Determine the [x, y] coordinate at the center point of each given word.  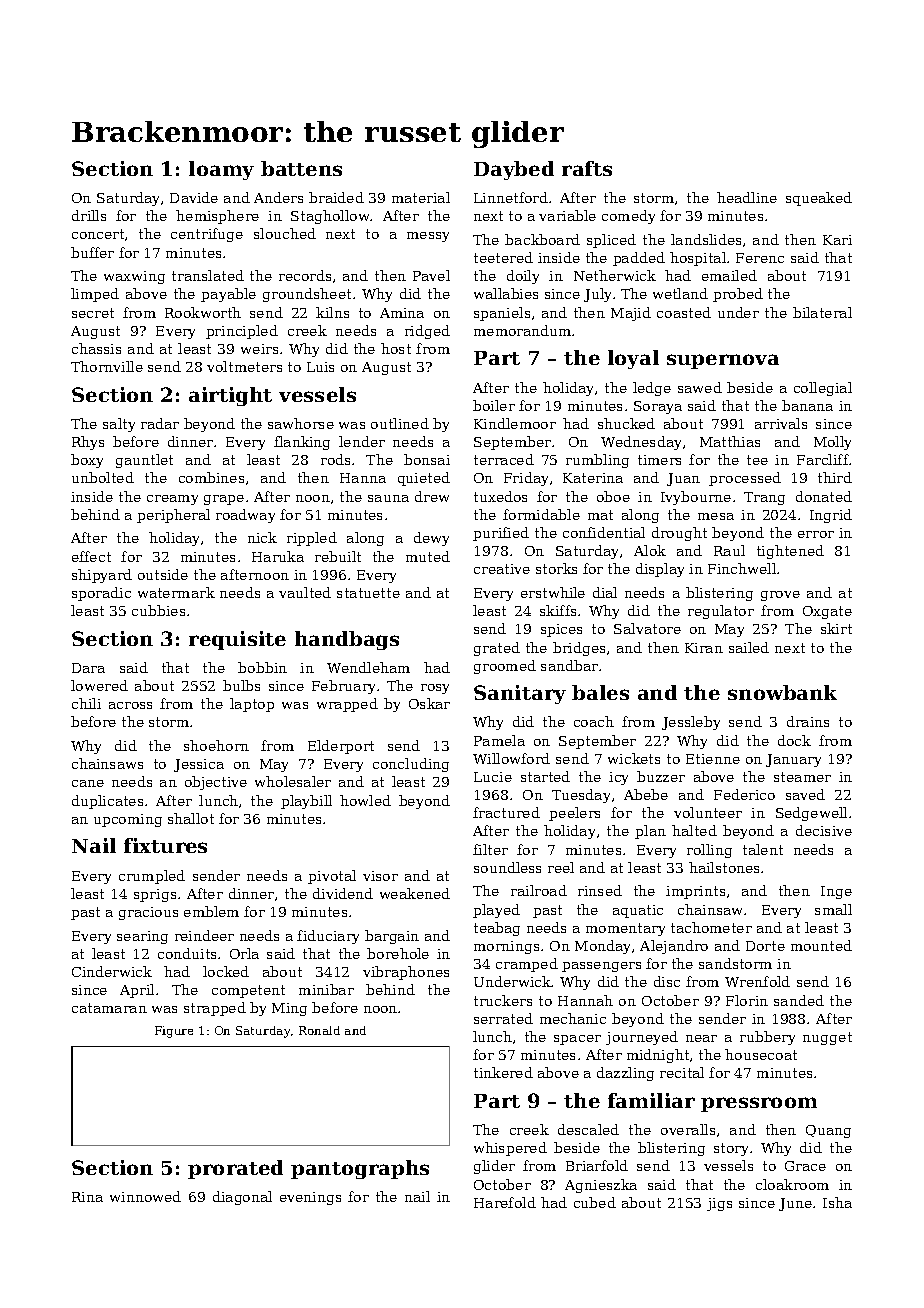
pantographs [360, 1169]
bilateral [822, 312]
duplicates [107, 802]
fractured [506, 812]
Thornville [107, 366]
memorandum [522, 330]
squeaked [819, 199]
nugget [827, 1038]
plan [650, 832]
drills [89, 215]
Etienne [713, 759]
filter [490, 849]
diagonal [242, 1198]
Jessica [199, 765]
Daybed [514, 170]
